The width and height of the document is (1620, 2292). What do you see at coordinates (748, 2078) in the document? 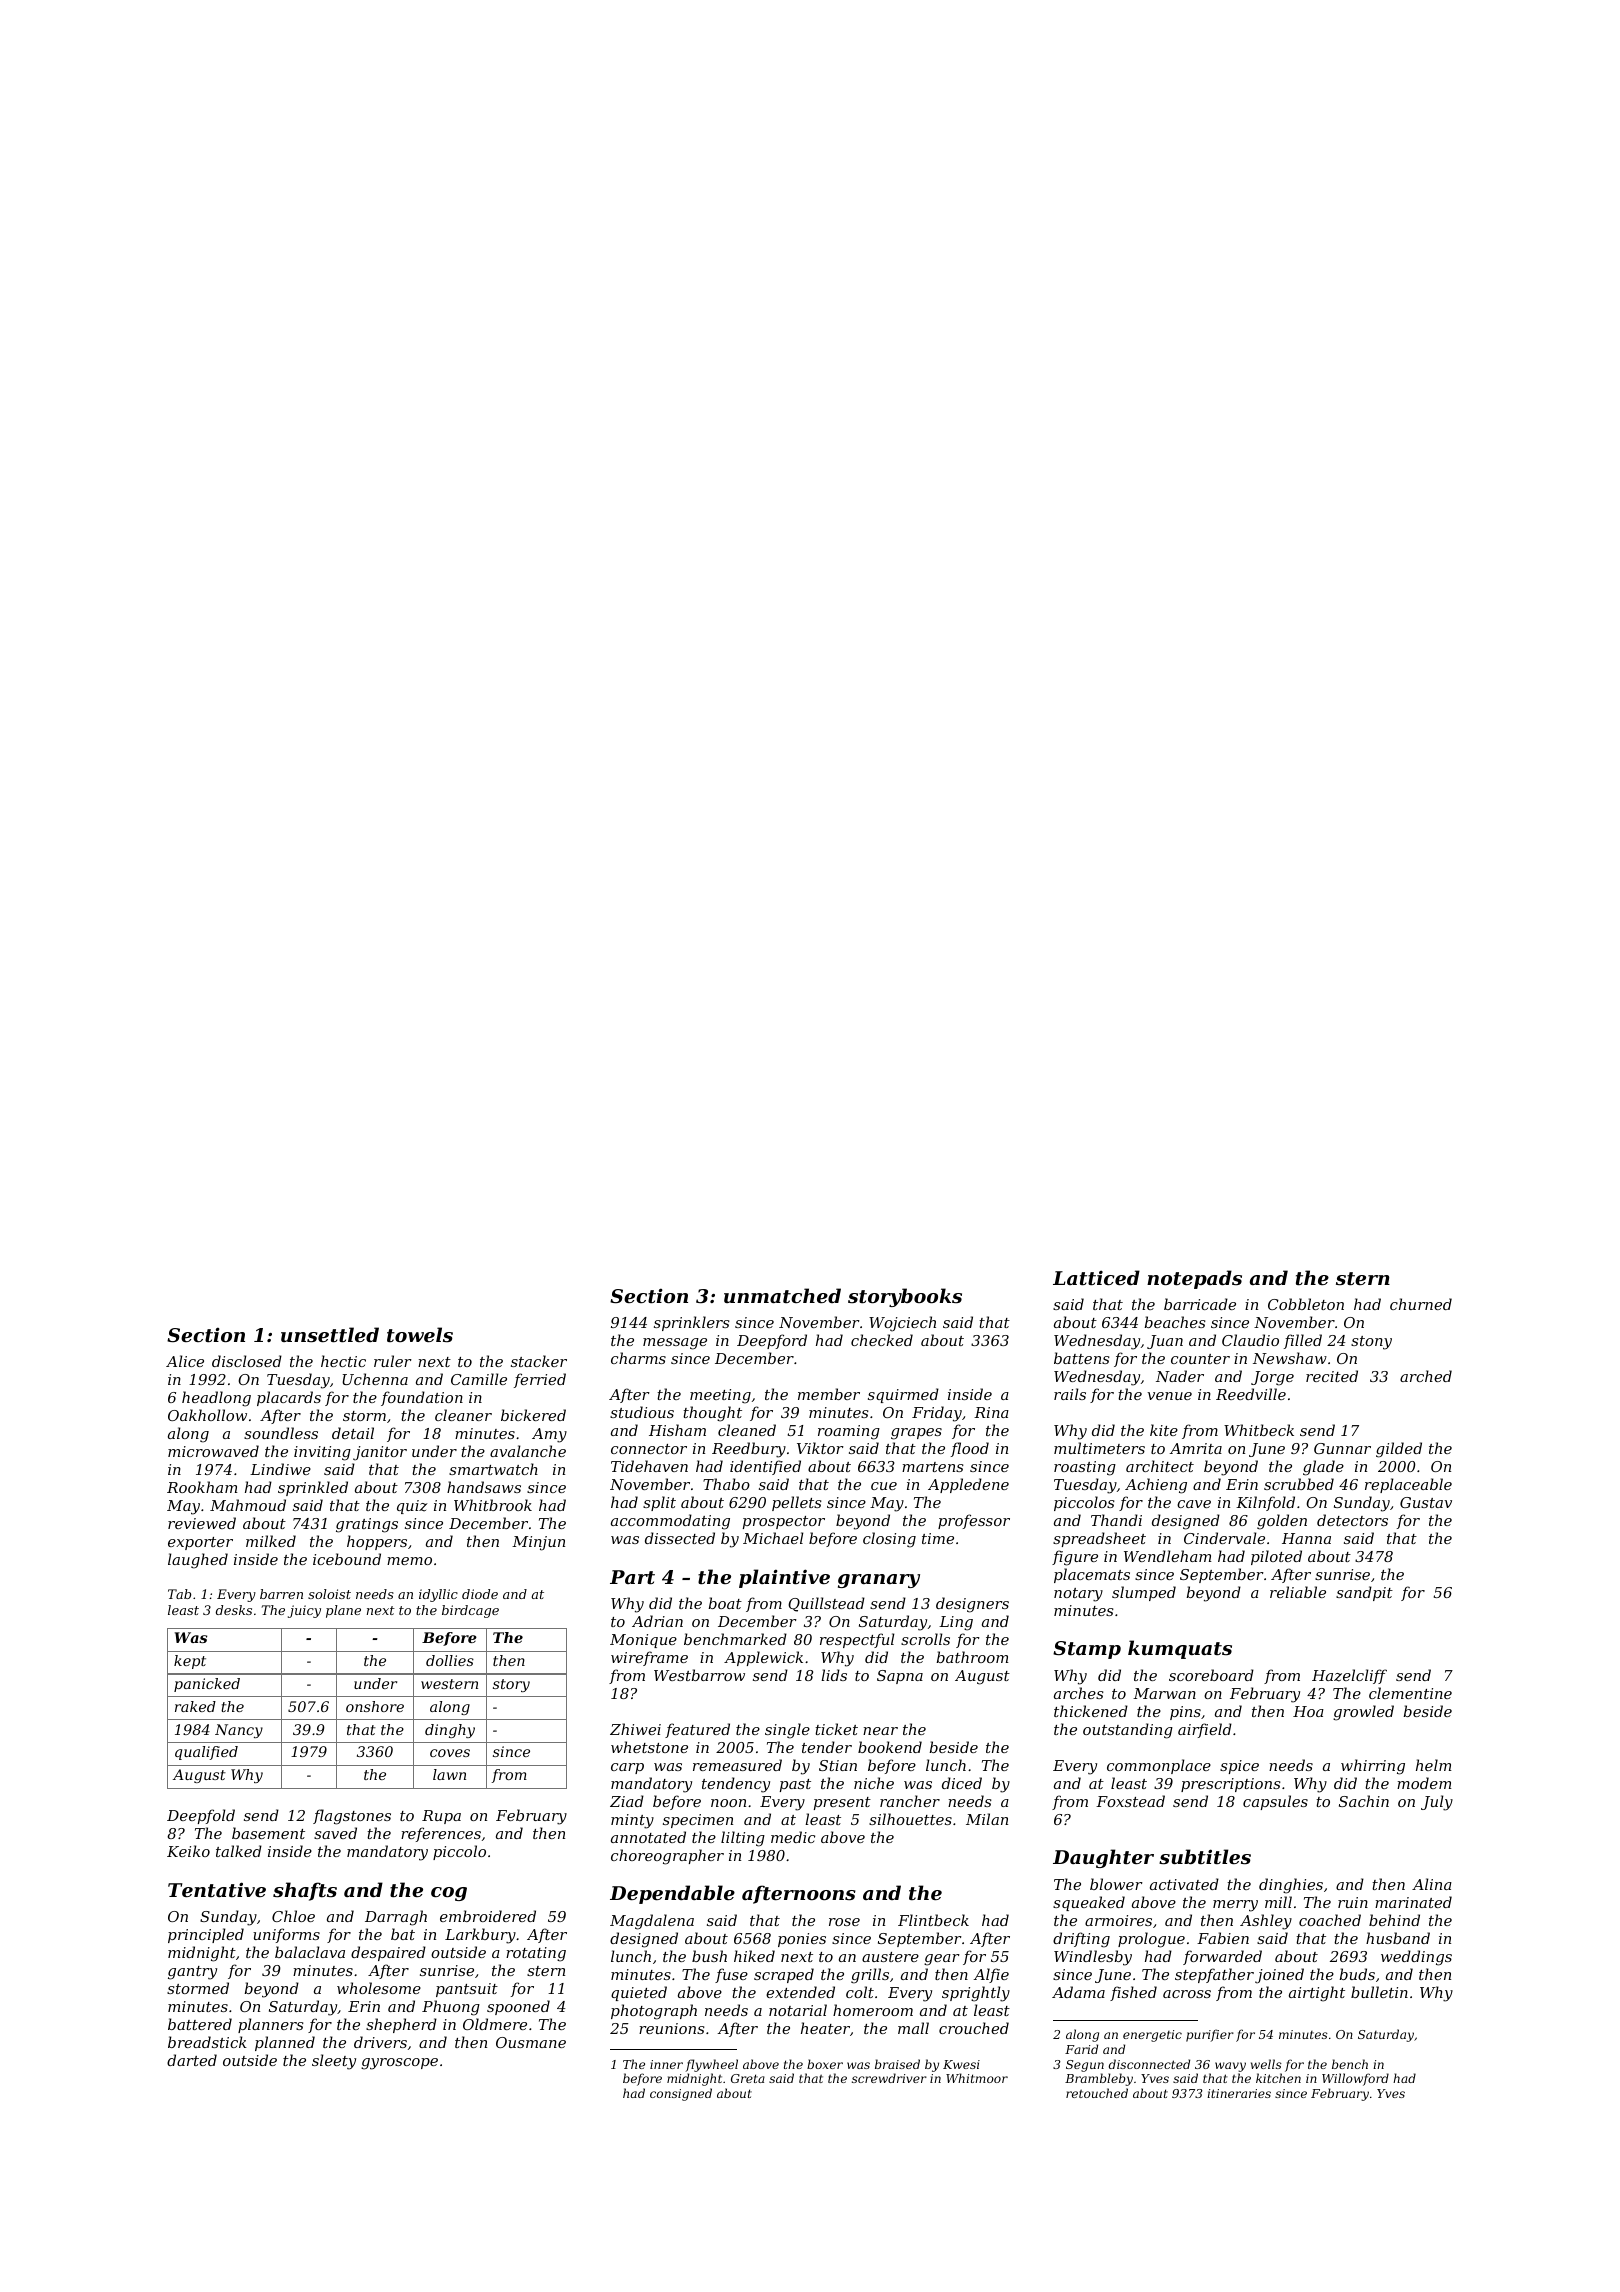
I see `Greta` at bounding box center [748, 2078].
